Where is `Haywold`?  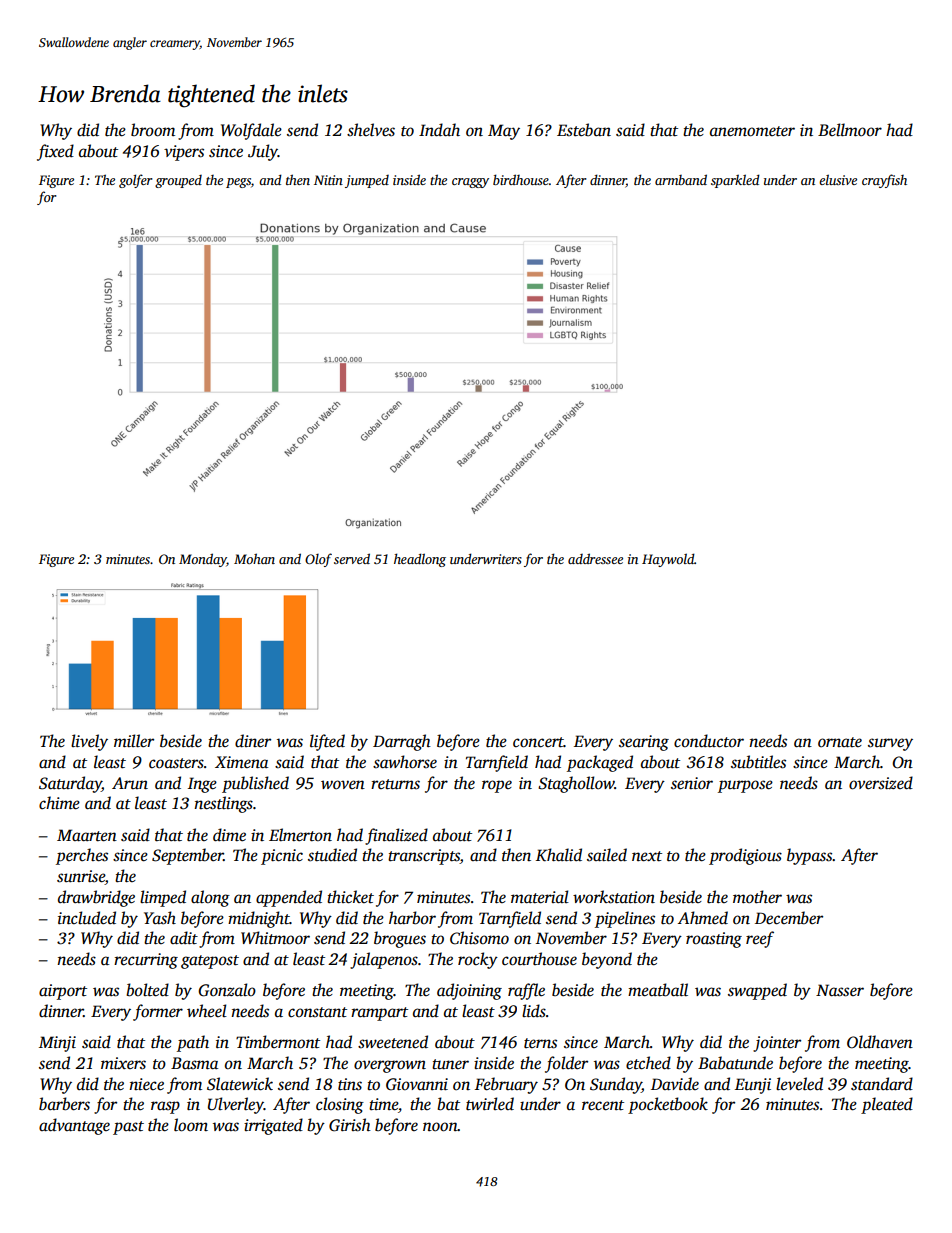
Haywold is located at coordinates (668, 560).
